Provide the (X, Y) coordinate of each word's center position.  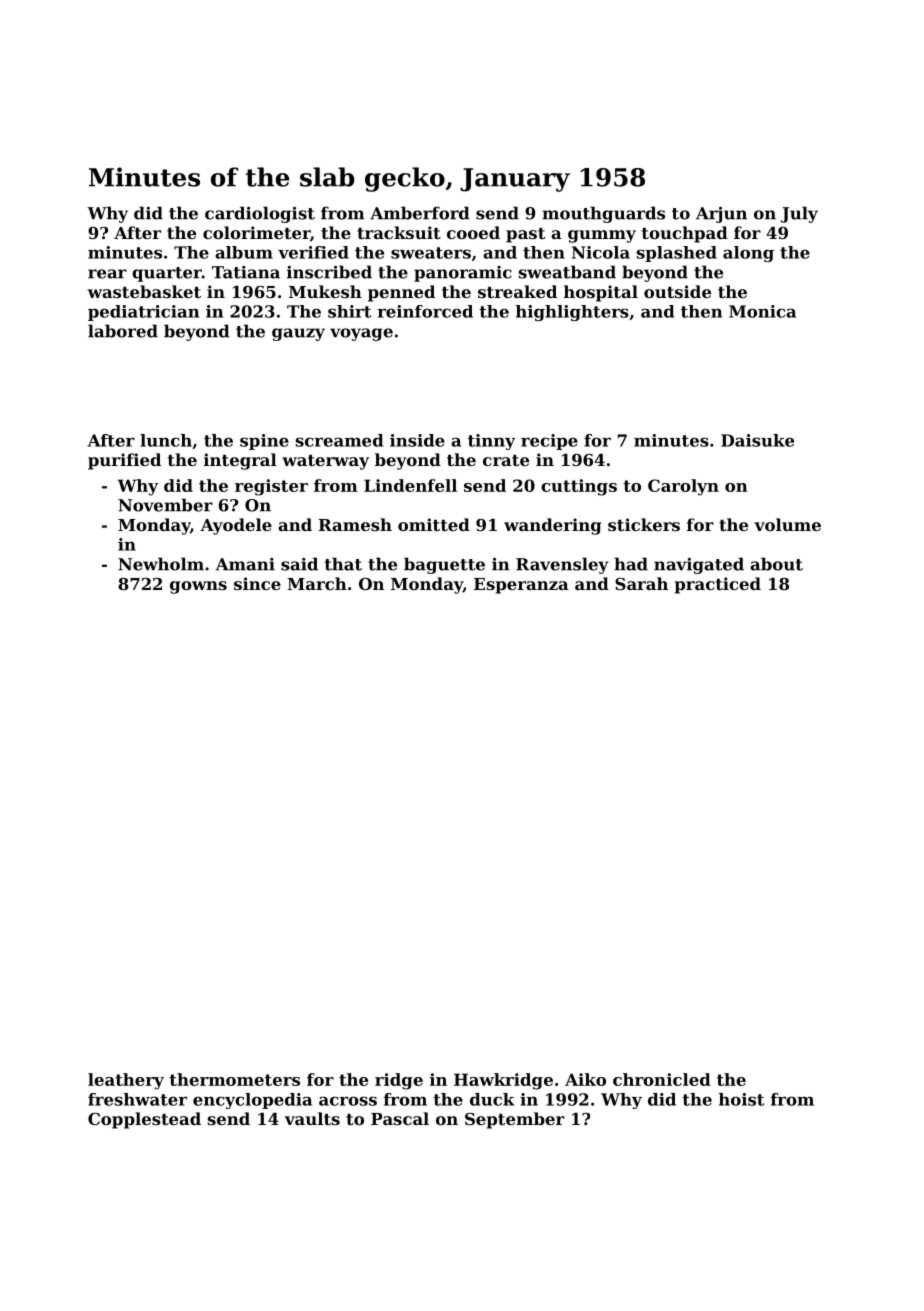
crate (506, 460)
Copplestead (144, 1120)
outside (677, 291)
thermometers (234, 1079)
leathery (126, 1081)
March (317, 583)
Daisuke (757, 440)
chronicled (662, 1079)
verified (313, 252)
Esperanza (521, 586)
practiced (718, 585)
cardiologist (260, 214)
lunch (166, 440)
